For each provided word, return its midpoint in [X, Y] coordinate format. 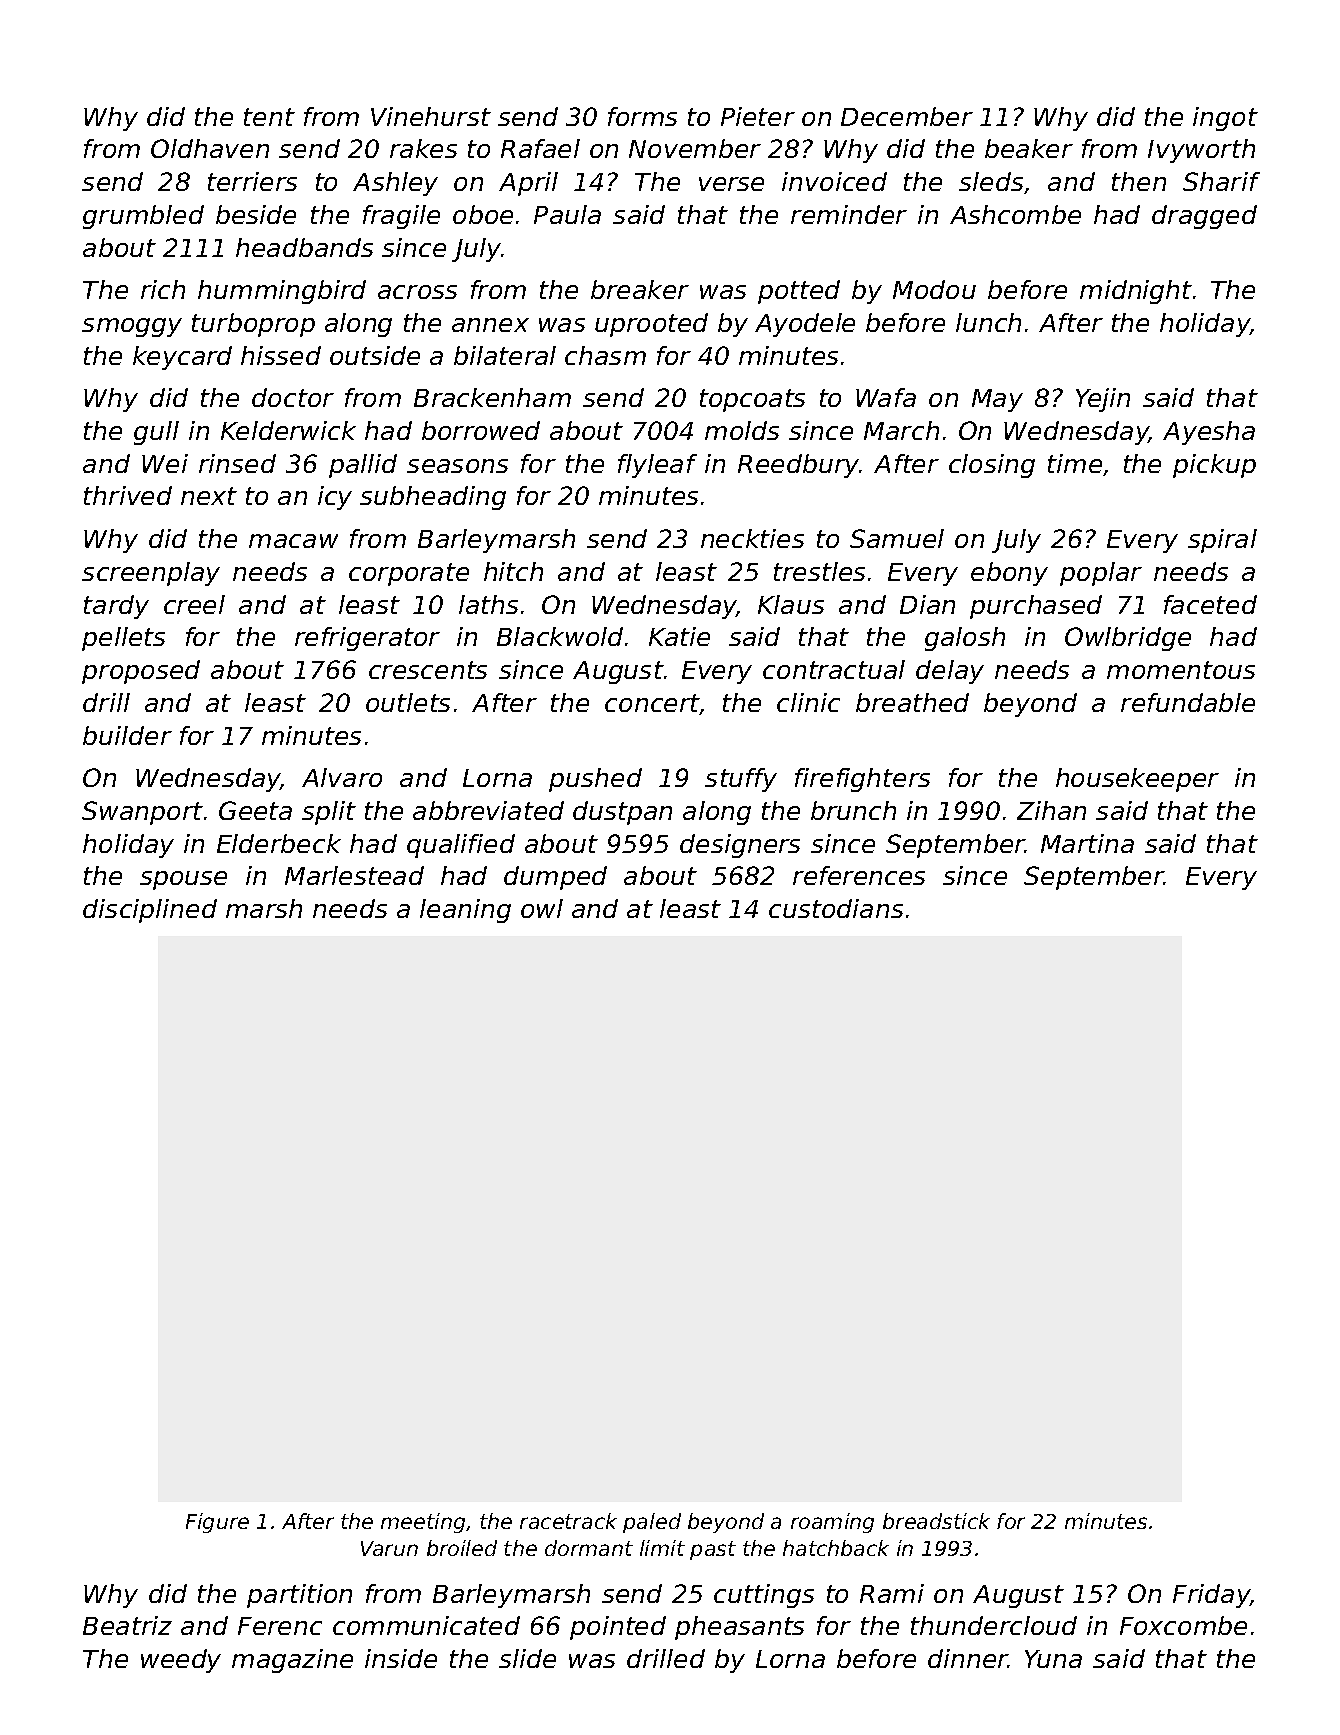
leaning [465, 911]
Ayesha [1209, 433]
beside [256, 214]
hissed [281, 355]
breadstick [936, 1521]
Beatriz [127, 1625]
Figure [217, 1523]
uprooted [651, 325]
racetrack [568, 1521]
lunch [988, 322]
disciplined [150, 911]
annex [490, 325]
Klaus [791, 604]
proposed [141, 672]
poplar [1101, 574]
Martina [1087, 843]
